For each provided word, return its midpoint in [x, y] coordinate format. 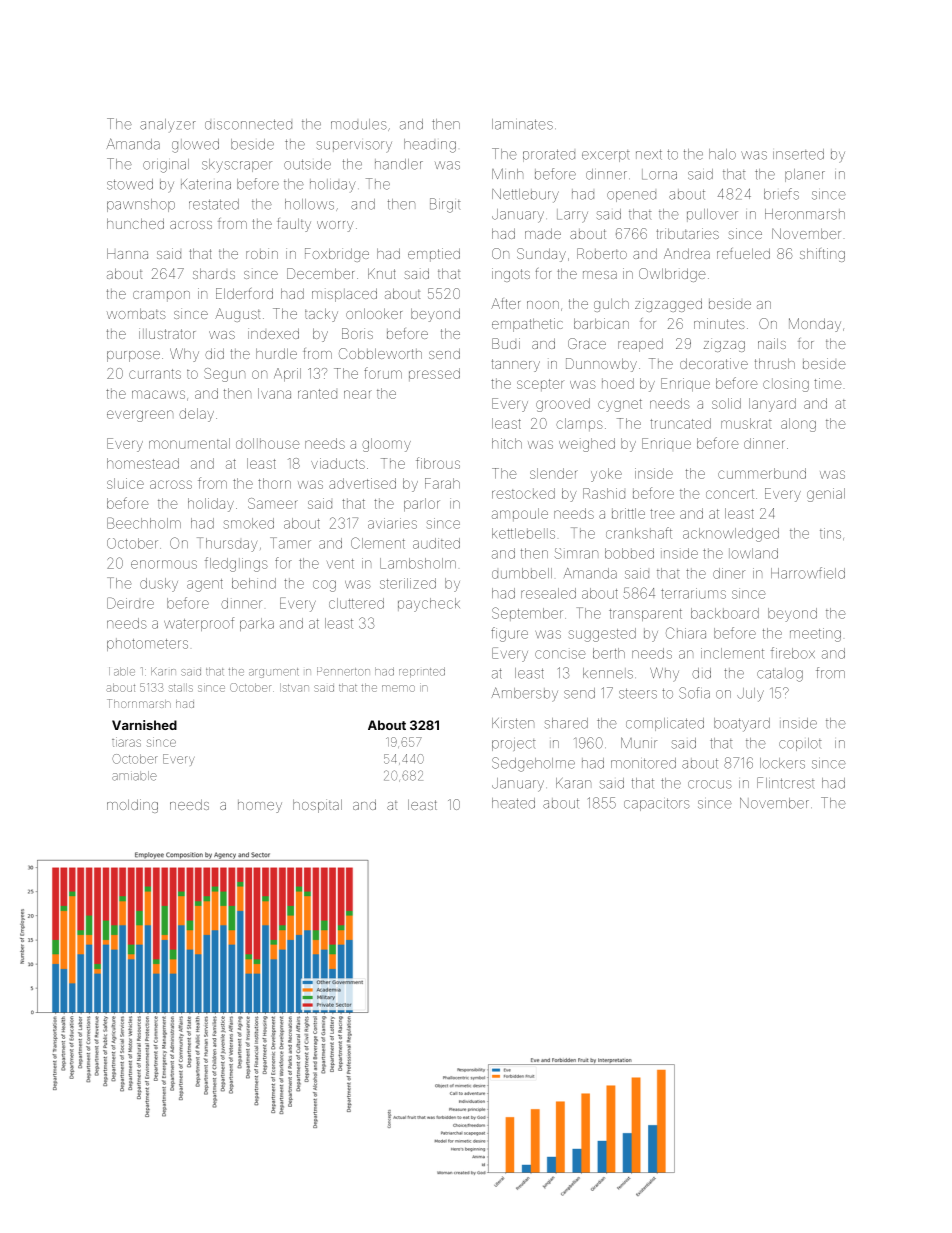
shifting [822, 255]
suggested [602, 635]
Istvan [294, 687]
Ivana [274, 393]
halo [722, 154]
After [505, 303]
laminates [522, 124]
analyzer [168, 125]
